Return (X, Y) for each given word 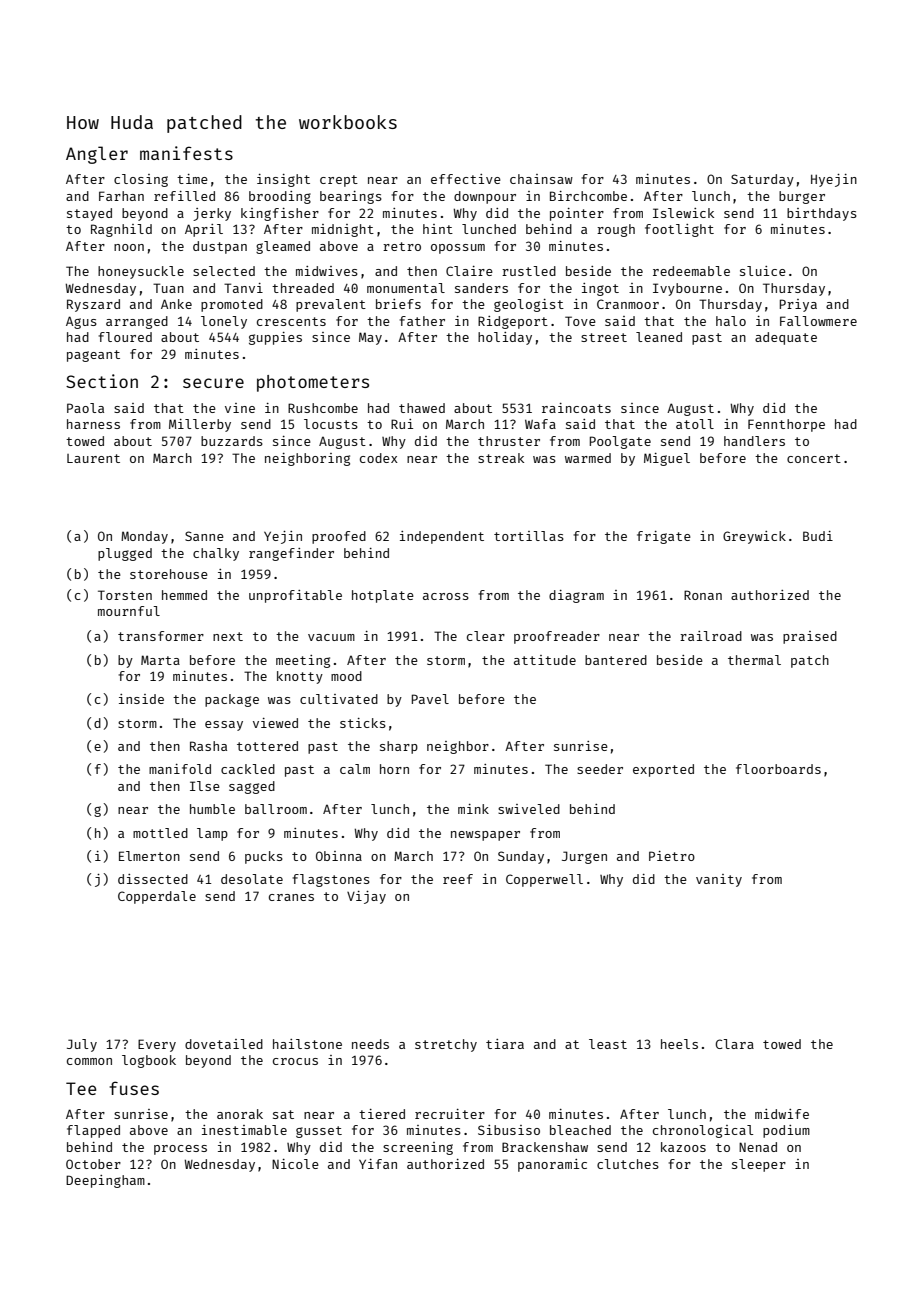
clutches (628, 1164)
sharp (399, 747)
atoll (695, 424)
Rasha (208, 746)
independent (442, 537)
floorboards (778, 769)
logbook (149, 1061)
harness (93, 424)
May (370, 338)
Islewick (683, 213)
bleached (580, 1130)
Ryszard (93, 305)
